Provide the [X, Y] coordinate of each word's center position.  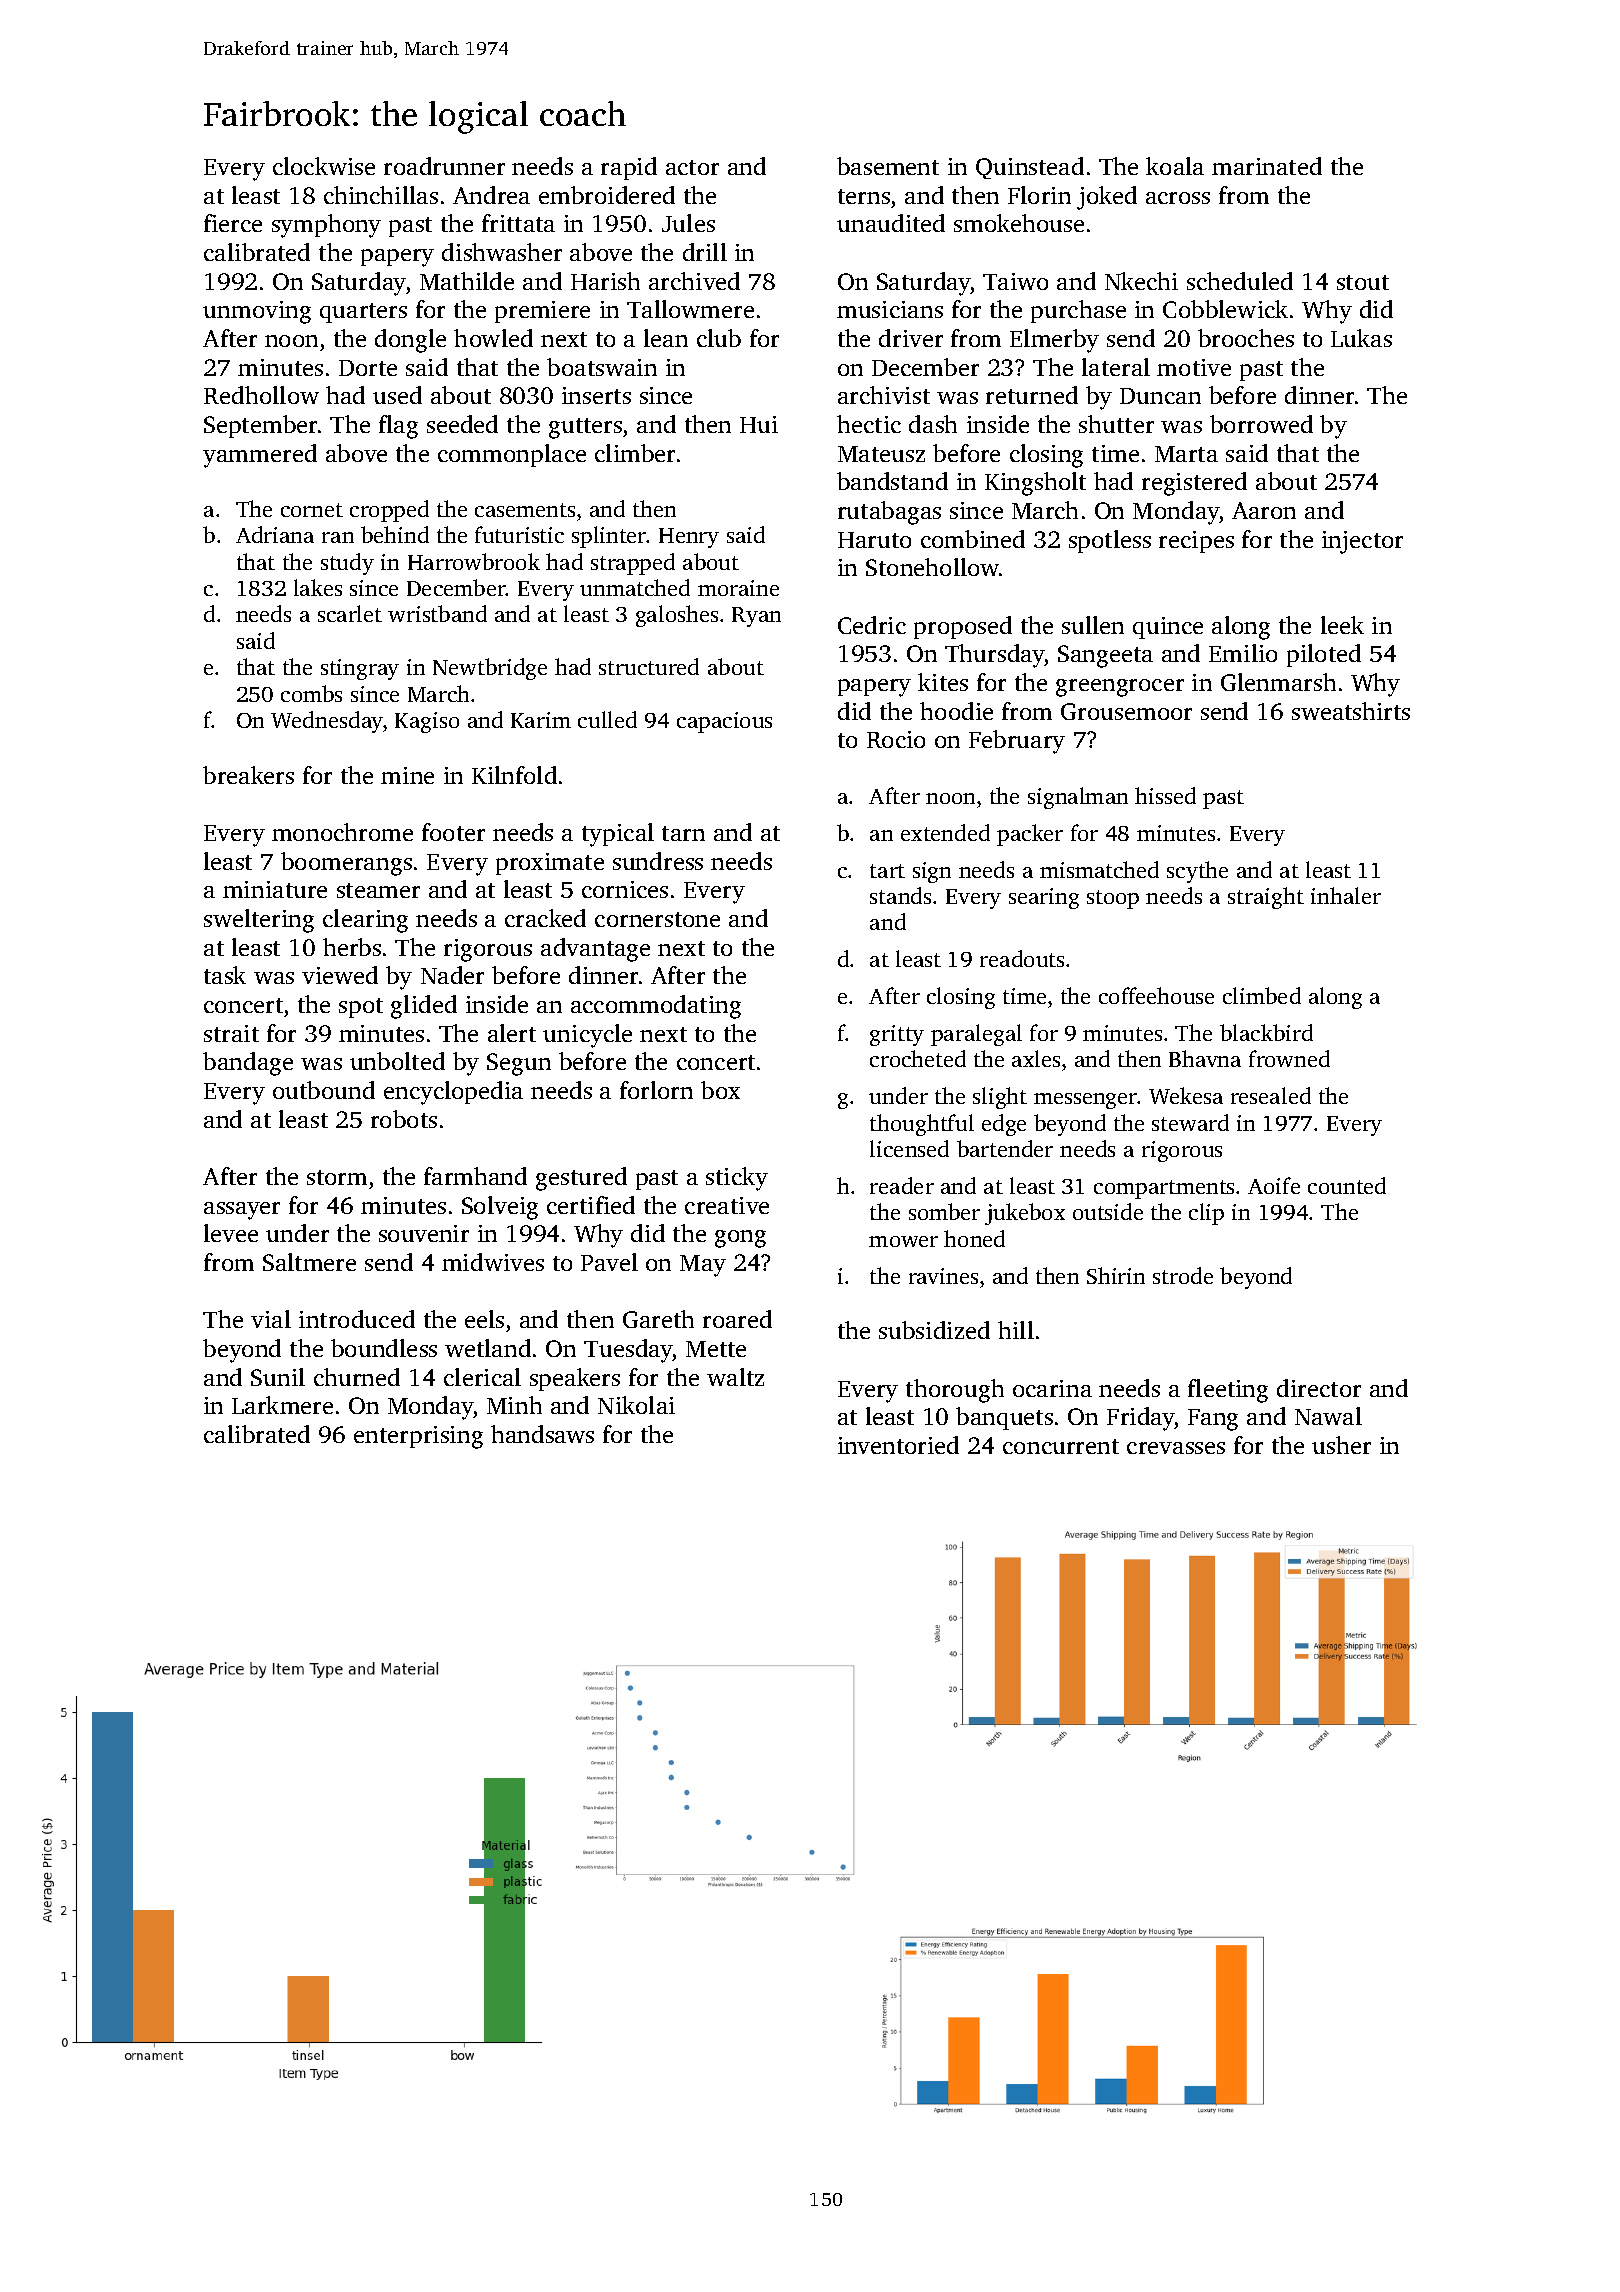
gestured [581, 1179]
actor [692, 167]
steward [1190, 1122]
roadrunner [444, 166]
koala [1175, 166]
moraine [738, 588]
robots [404, 1119]
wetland [488, 1348]
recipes [1196, 542]
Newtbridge [490, 669]
